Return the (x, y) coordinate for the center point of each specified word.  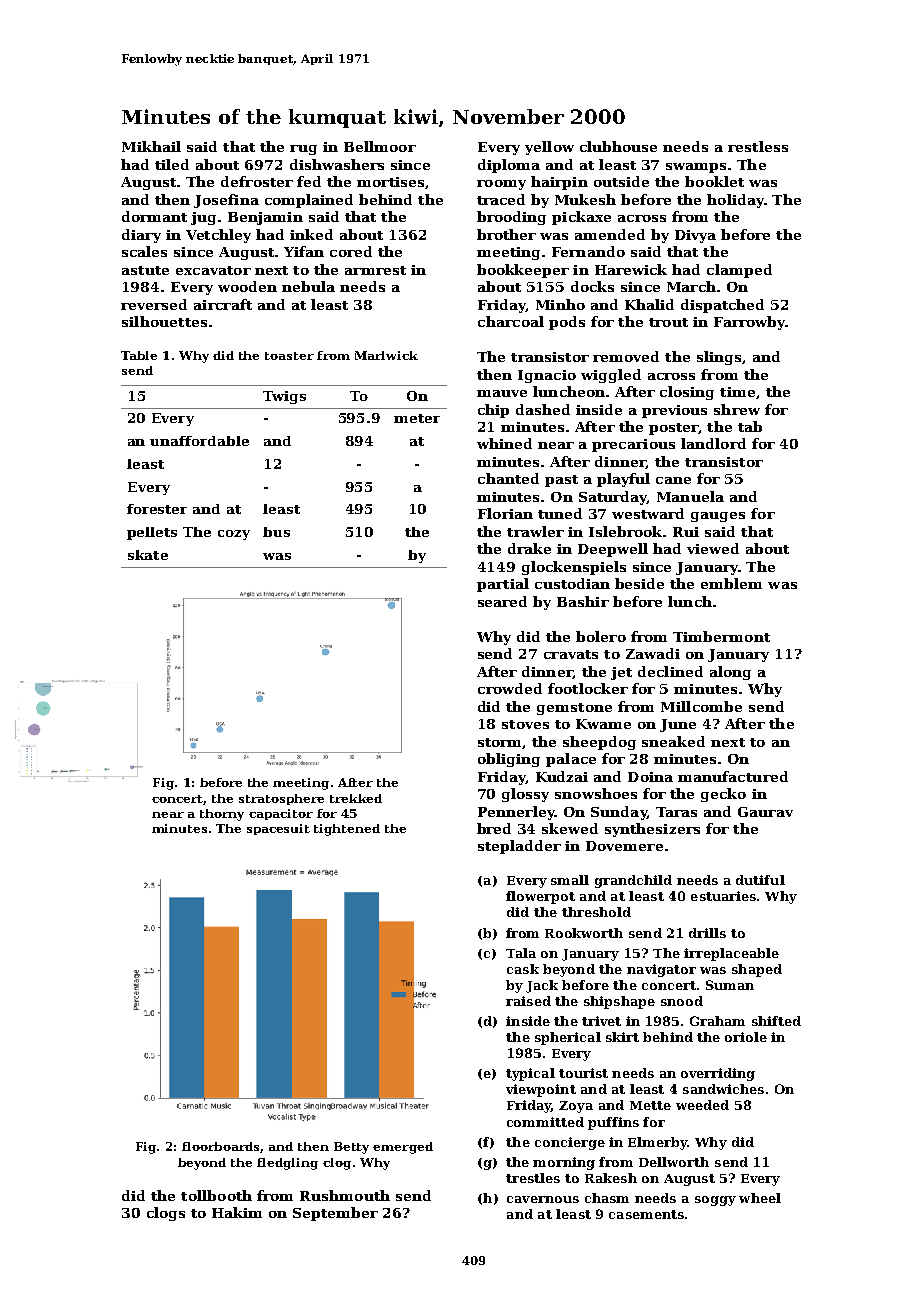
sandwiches (723, 1089)
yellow (549, 148)
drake (529, 548)
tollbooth (216, 1195)
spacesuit (278, 829)
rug (303, 150)
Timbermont (721, 636)
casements (646, 1214)
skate (148, 555)
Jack (542, 986)
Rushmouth (345, 1195)
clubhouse (618, 146)
